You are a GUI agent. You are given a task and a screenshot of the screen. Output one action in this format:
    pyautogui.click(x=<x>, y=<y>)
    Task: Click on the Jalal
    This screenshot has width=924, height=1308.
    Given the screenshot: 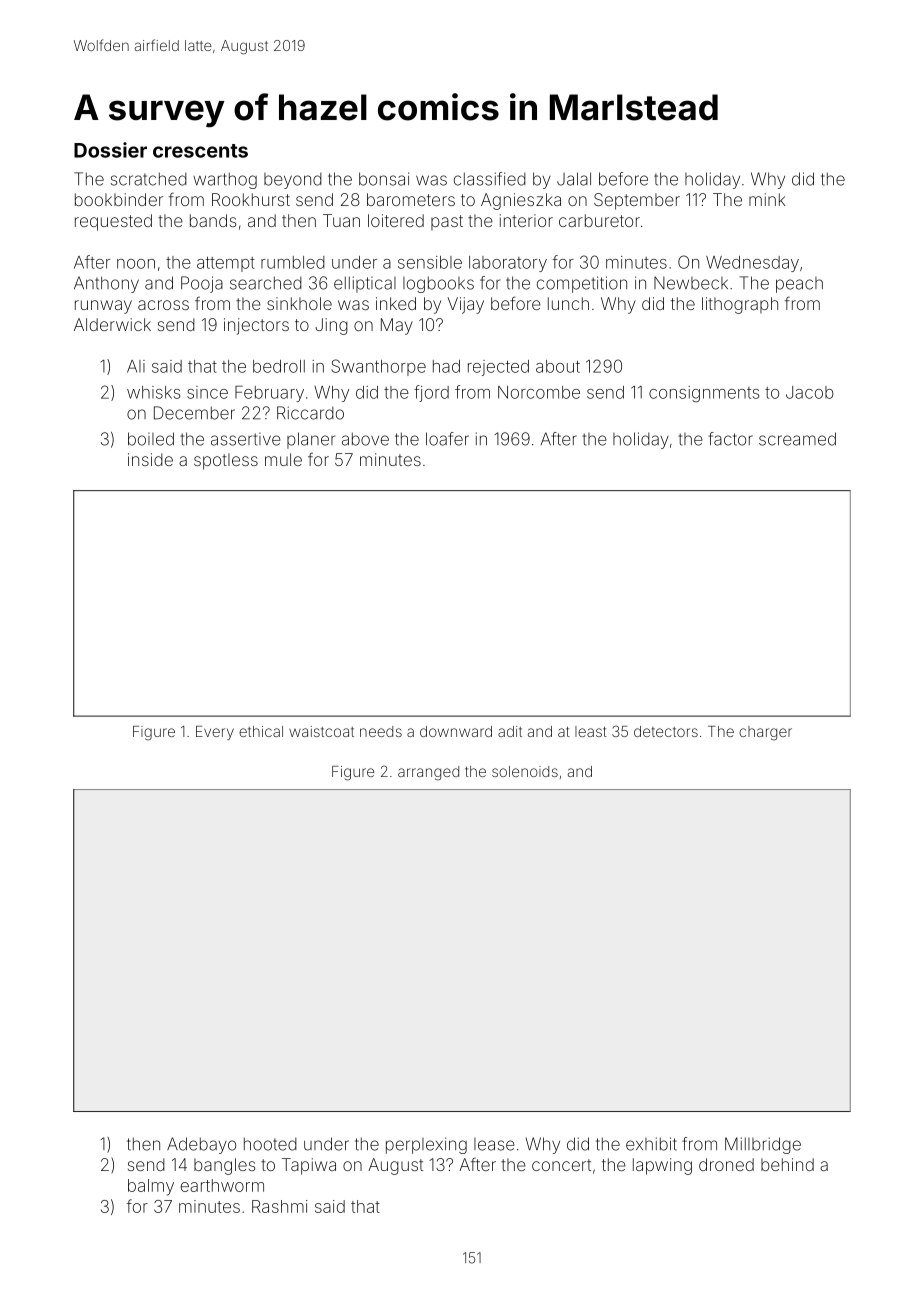 What is the action you would take?
    pyautogui.click(x=574, y=179)
